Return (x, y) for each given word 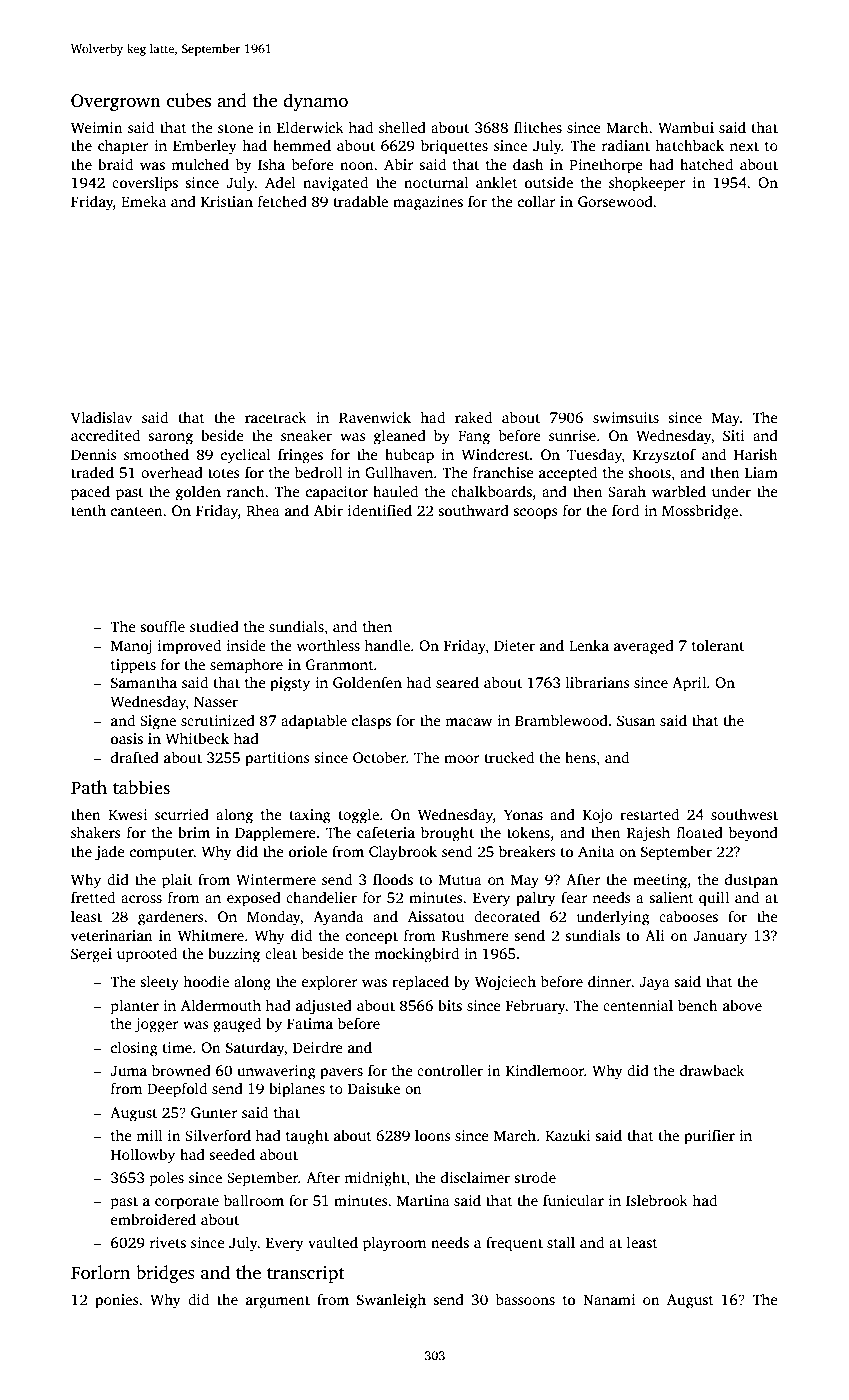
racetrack (276, 417)
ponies (117, 1301)
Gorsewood (615, 201)
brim (194, 832)
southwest (744, 814)
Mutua (460, 879)
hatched (706, 164)
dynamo (315, 102)
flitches (538, 127)
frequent (514, 1244)
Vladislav (101, 417)
